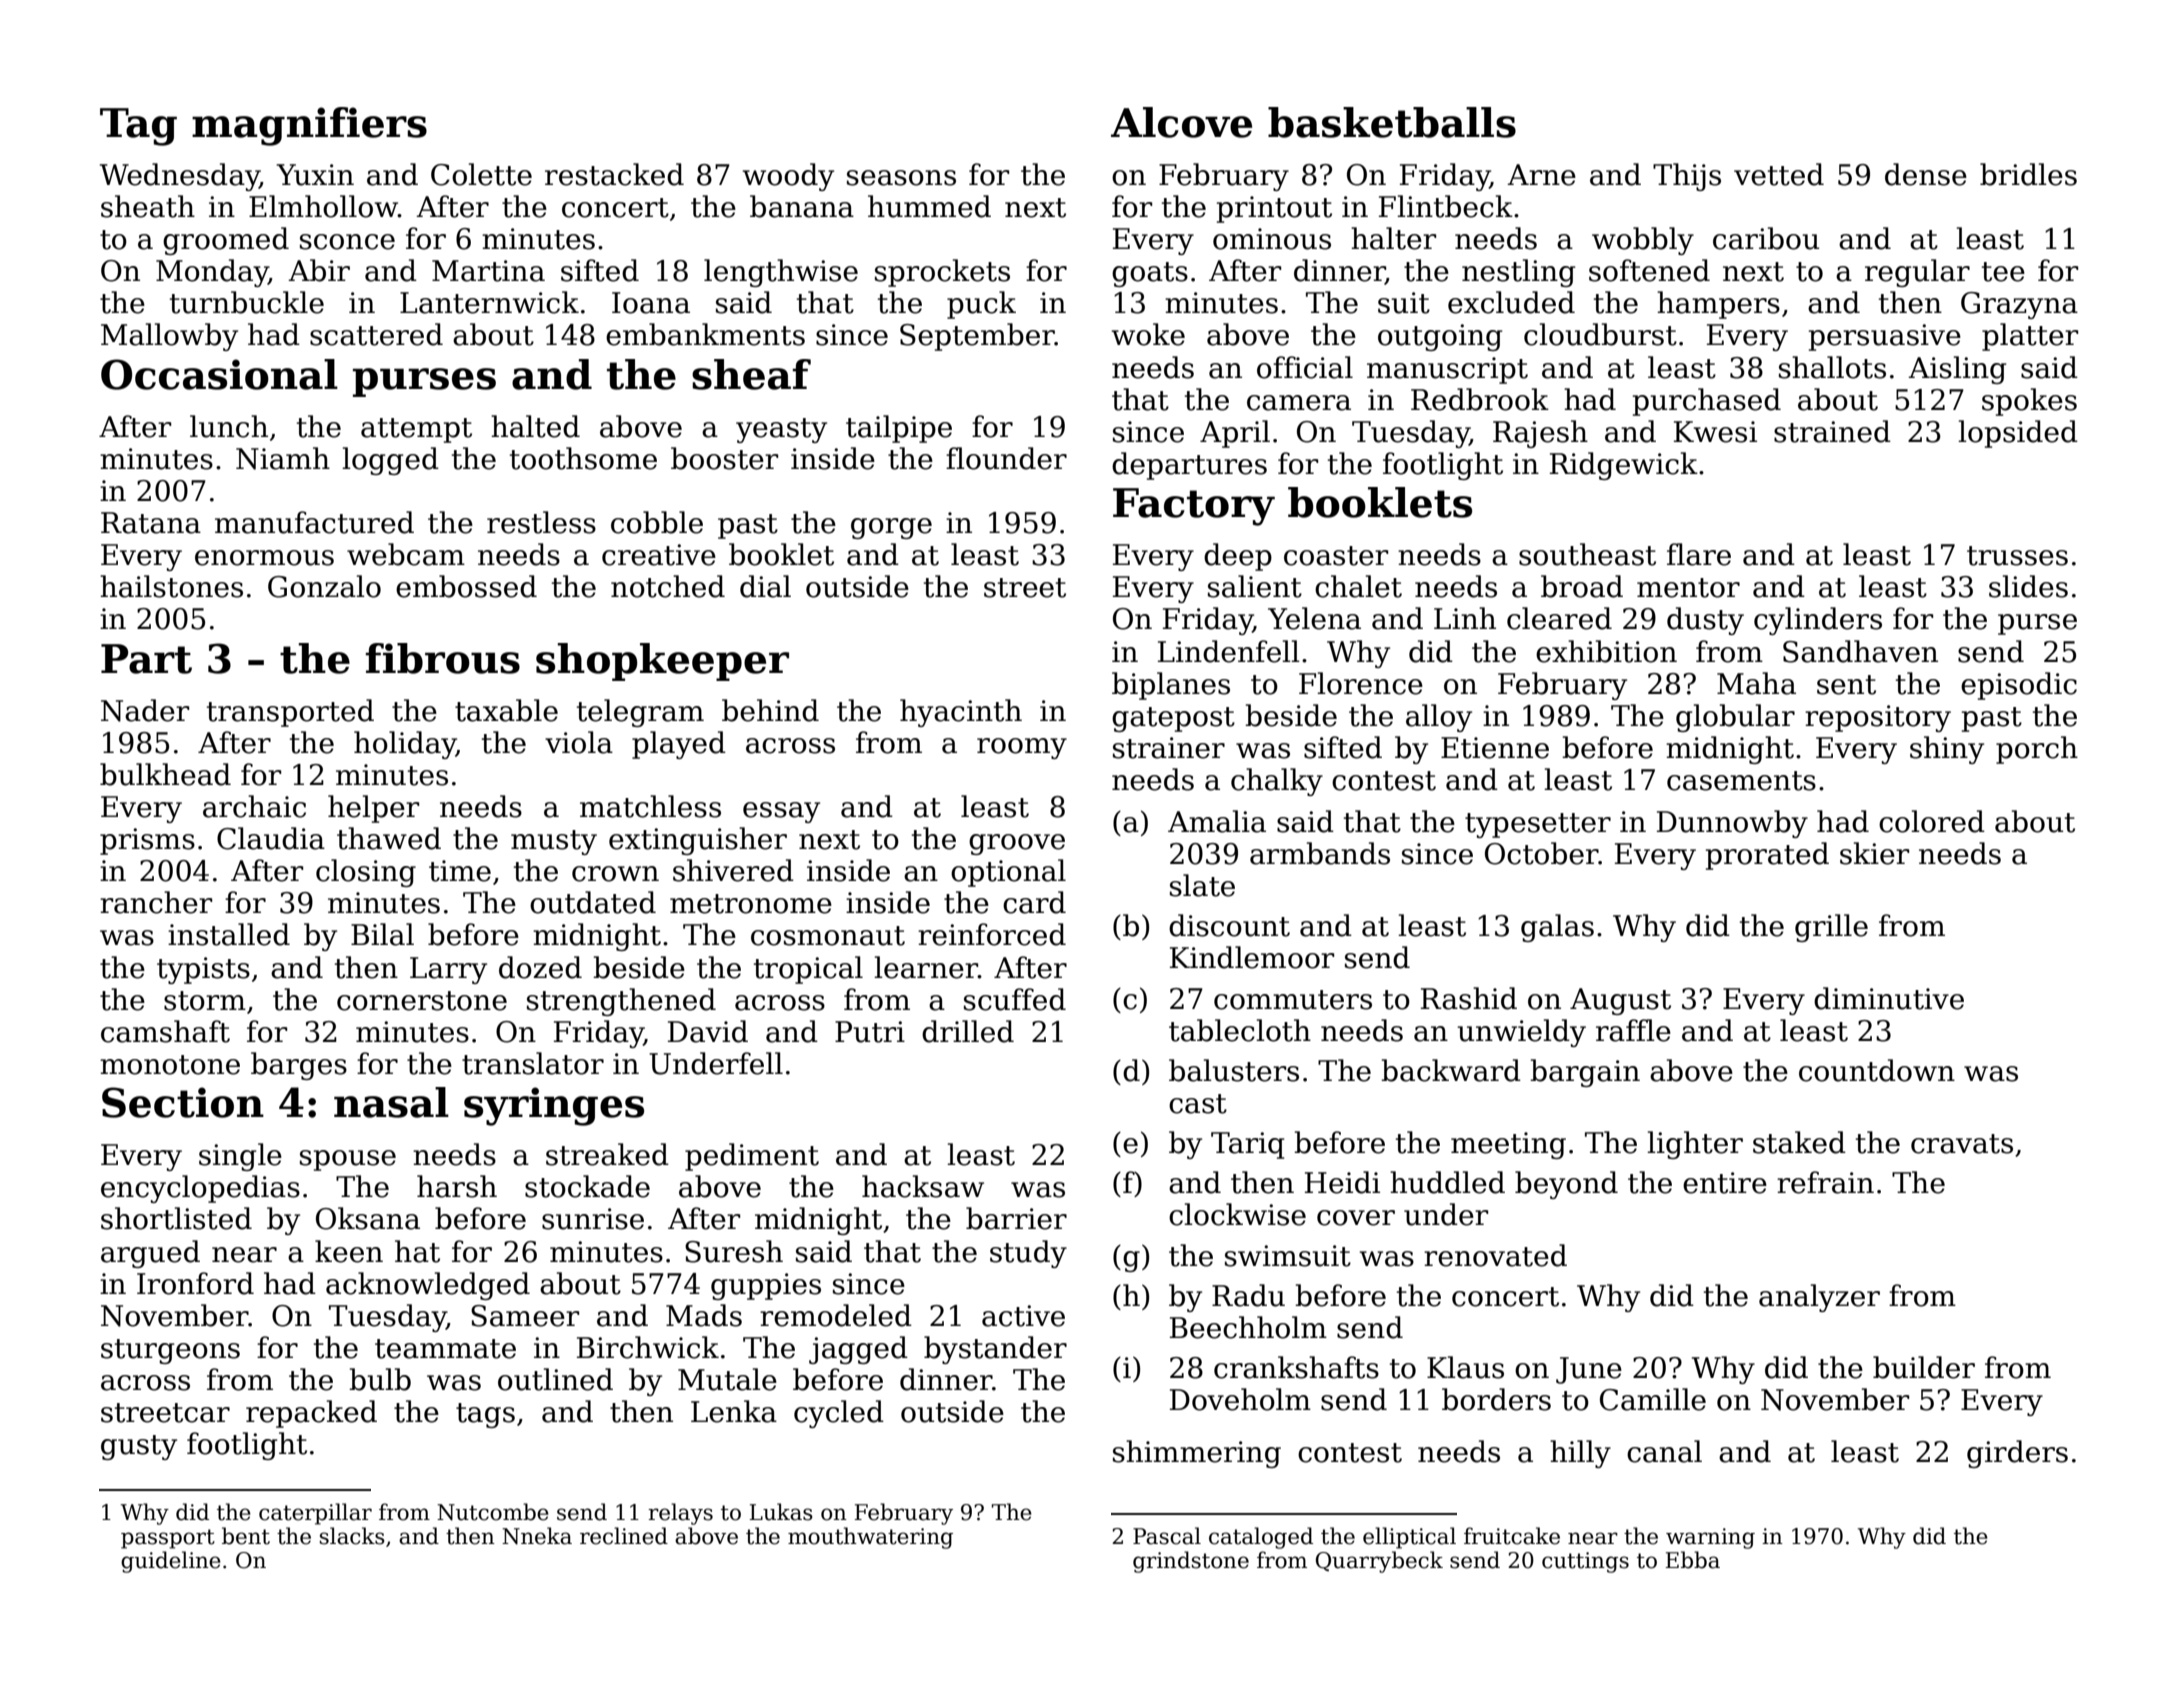 The image size is (2178, 1683). Describe the element at coordinates (1234, 1070) in the screenshot. I see `balusters` at that location.
